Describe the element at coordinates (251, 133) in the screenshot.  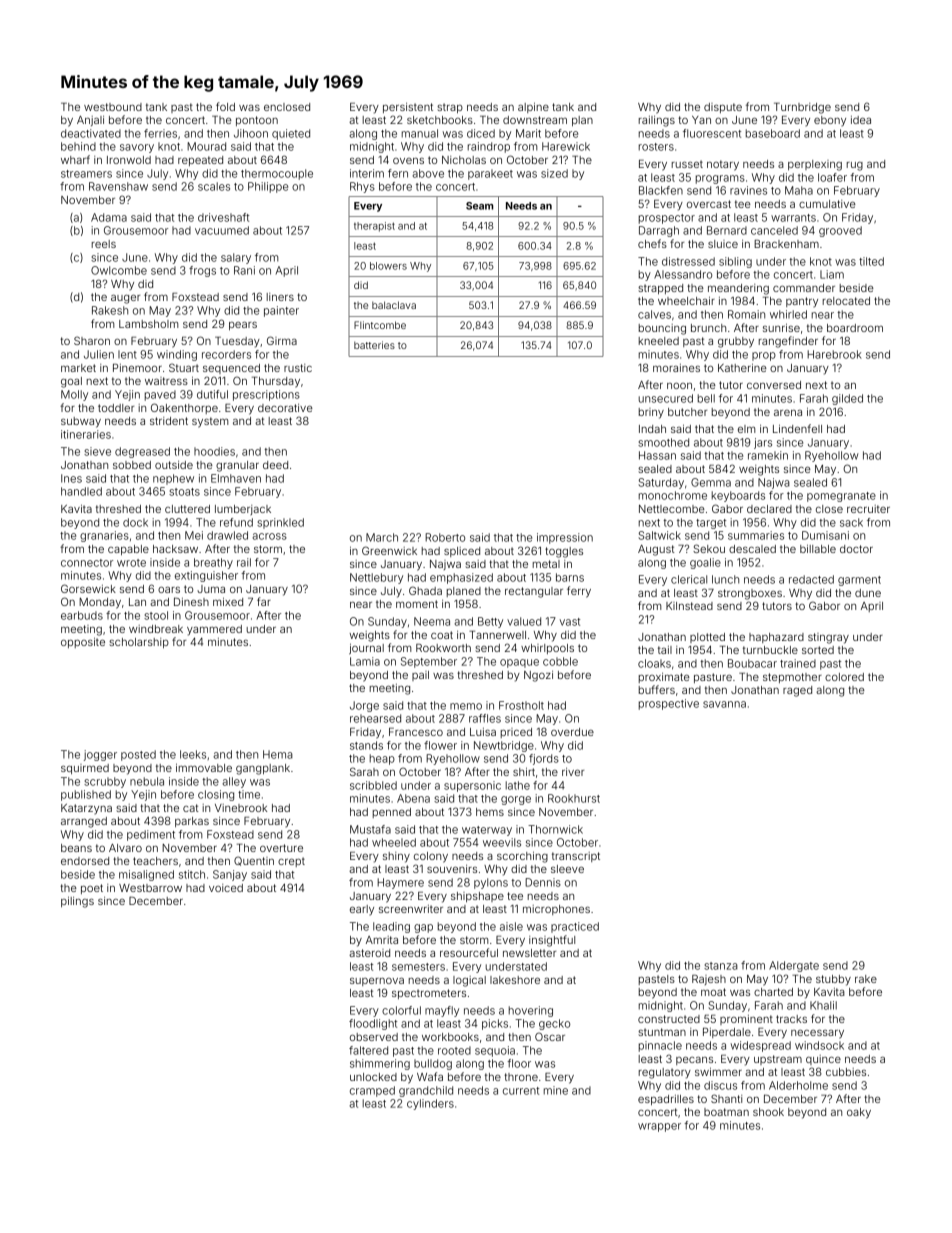
I see `Jihoon` at that location.
